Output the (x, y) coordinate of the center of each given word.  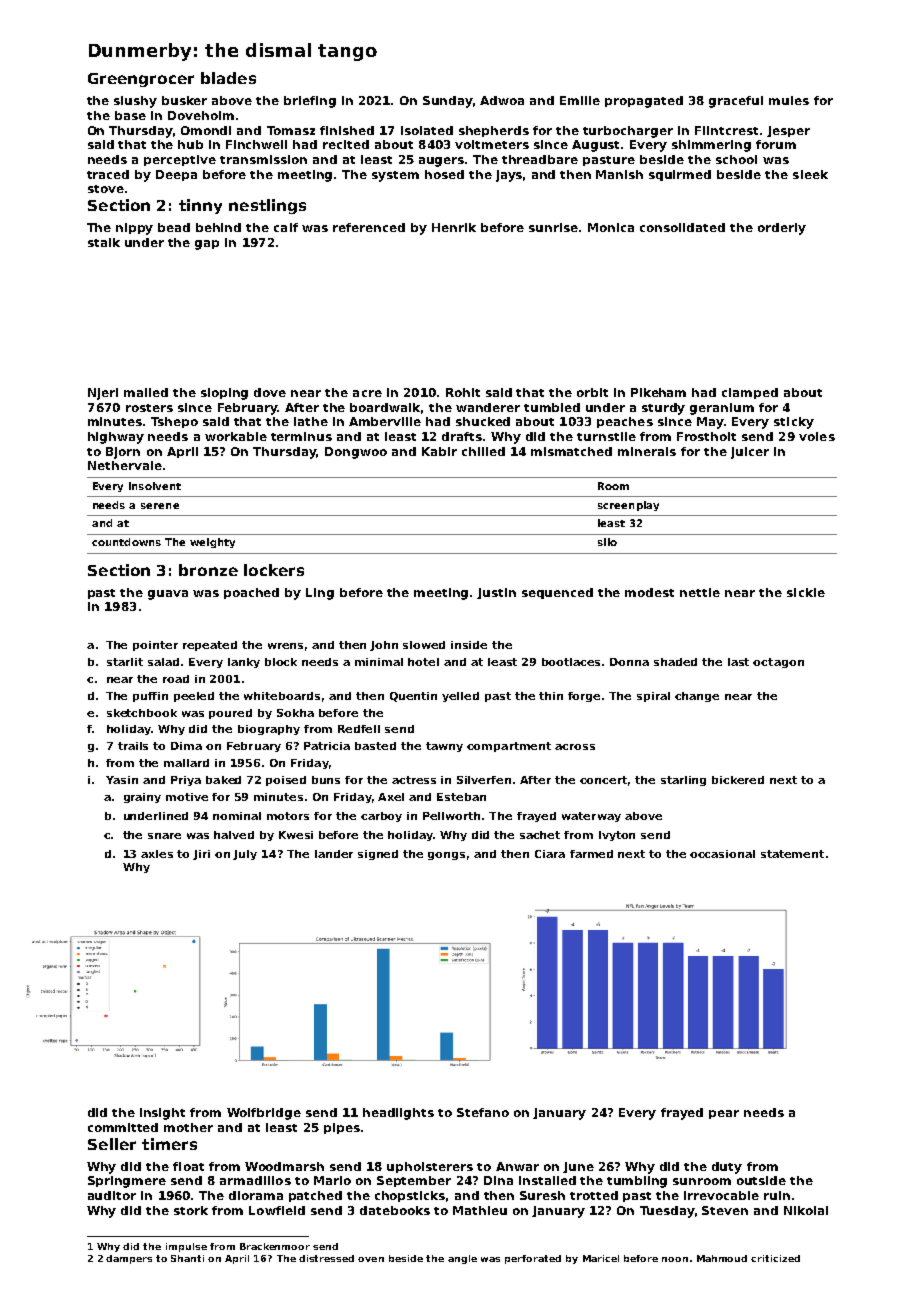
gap (207, 245)
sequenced (557, 593)
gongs (446, 856)
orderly (782, 229)
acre (367, 393)
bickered (738, 780)
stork (191, 1210)
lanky (244, 663)
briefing (310, 102)
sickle (806, 592)
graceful (736, 102)
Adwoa (502, 100)
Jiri (201, 855)
